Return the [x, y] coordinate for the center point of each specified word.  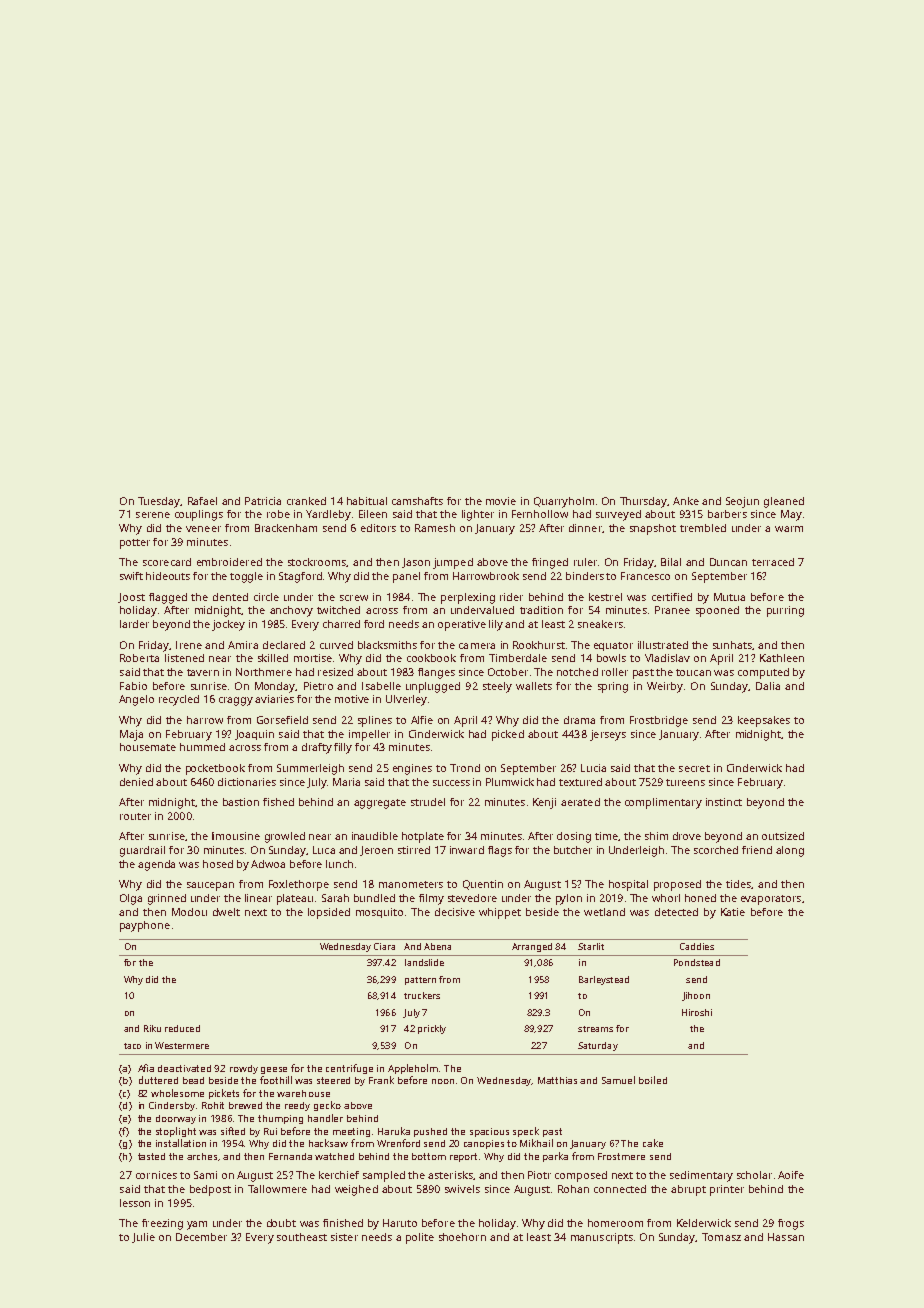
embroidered [229, 562]
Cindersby [172, 1106]
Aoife [791, 1175]
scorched [716, 850]
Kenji [544, 803]
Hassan [786, 1237]
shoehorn [462, 1237]
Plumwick [510, 782]
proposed [677, 885]
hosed [218, 864]
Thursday [643, 502]
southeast [302, 1237]
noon [443, 1081]
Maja [131, 735]
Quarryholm [564, 502]
